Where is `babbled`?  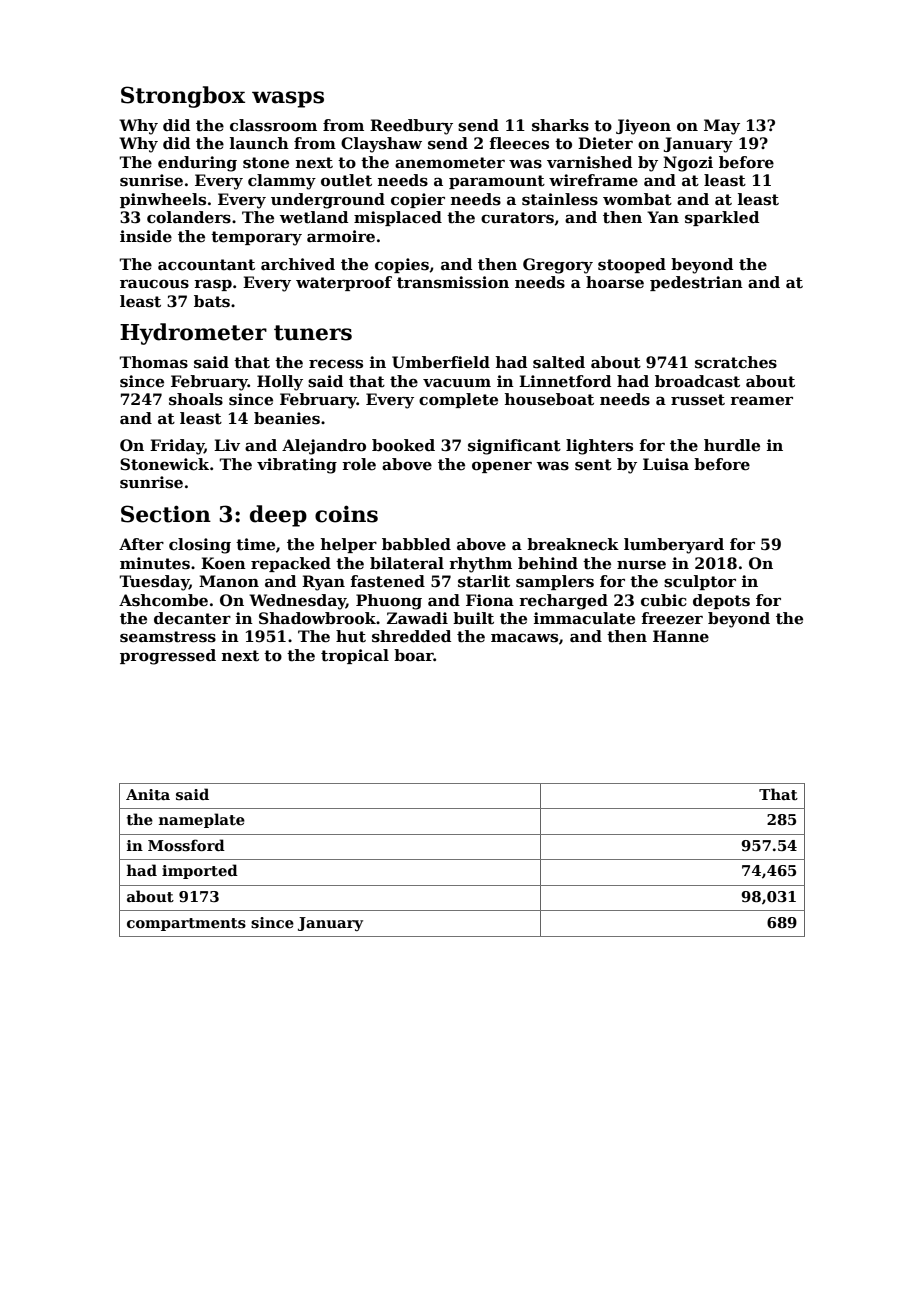
babbled is located at coordinates (416, 544).
